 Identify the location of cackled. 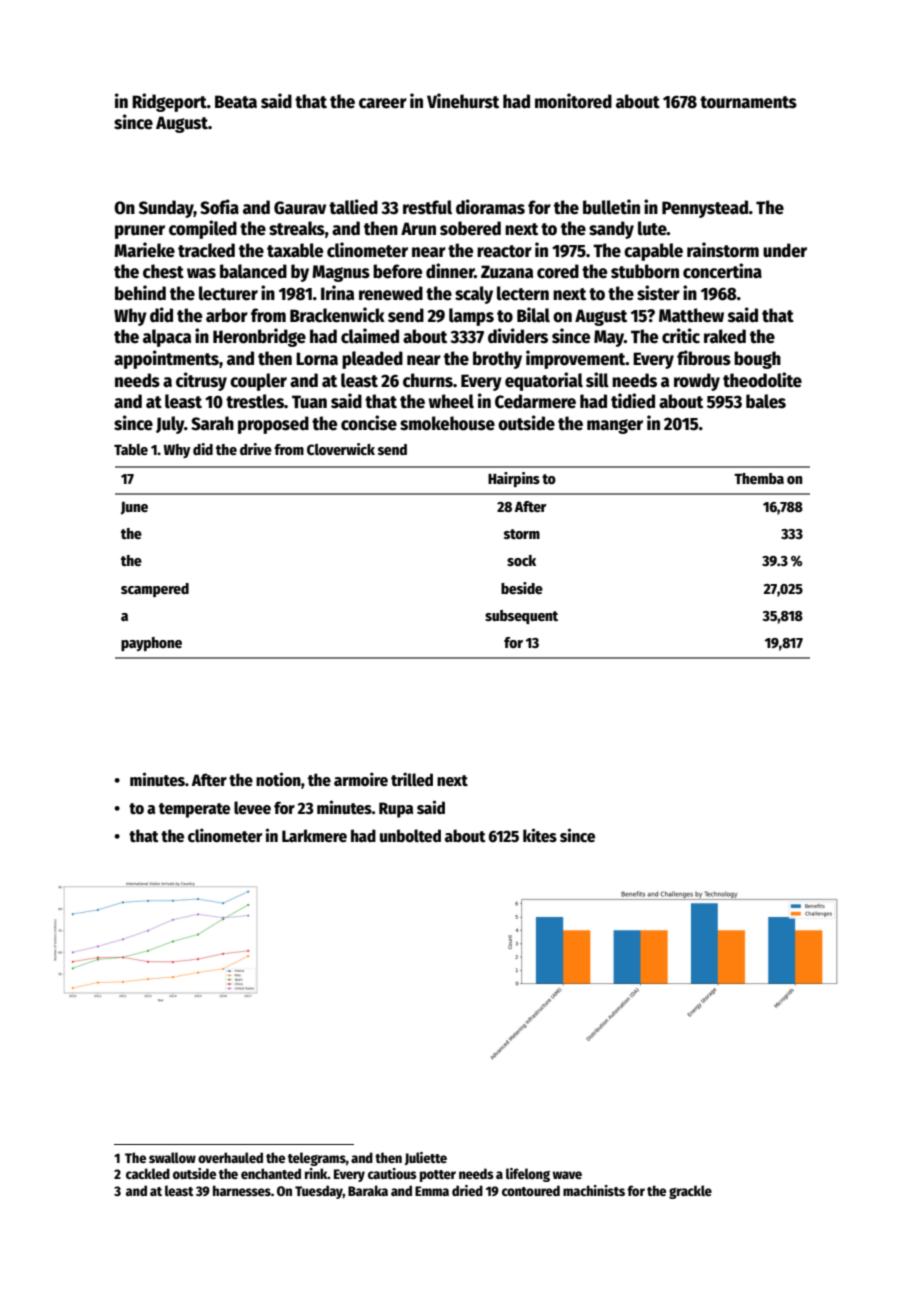
(148, 1173).
